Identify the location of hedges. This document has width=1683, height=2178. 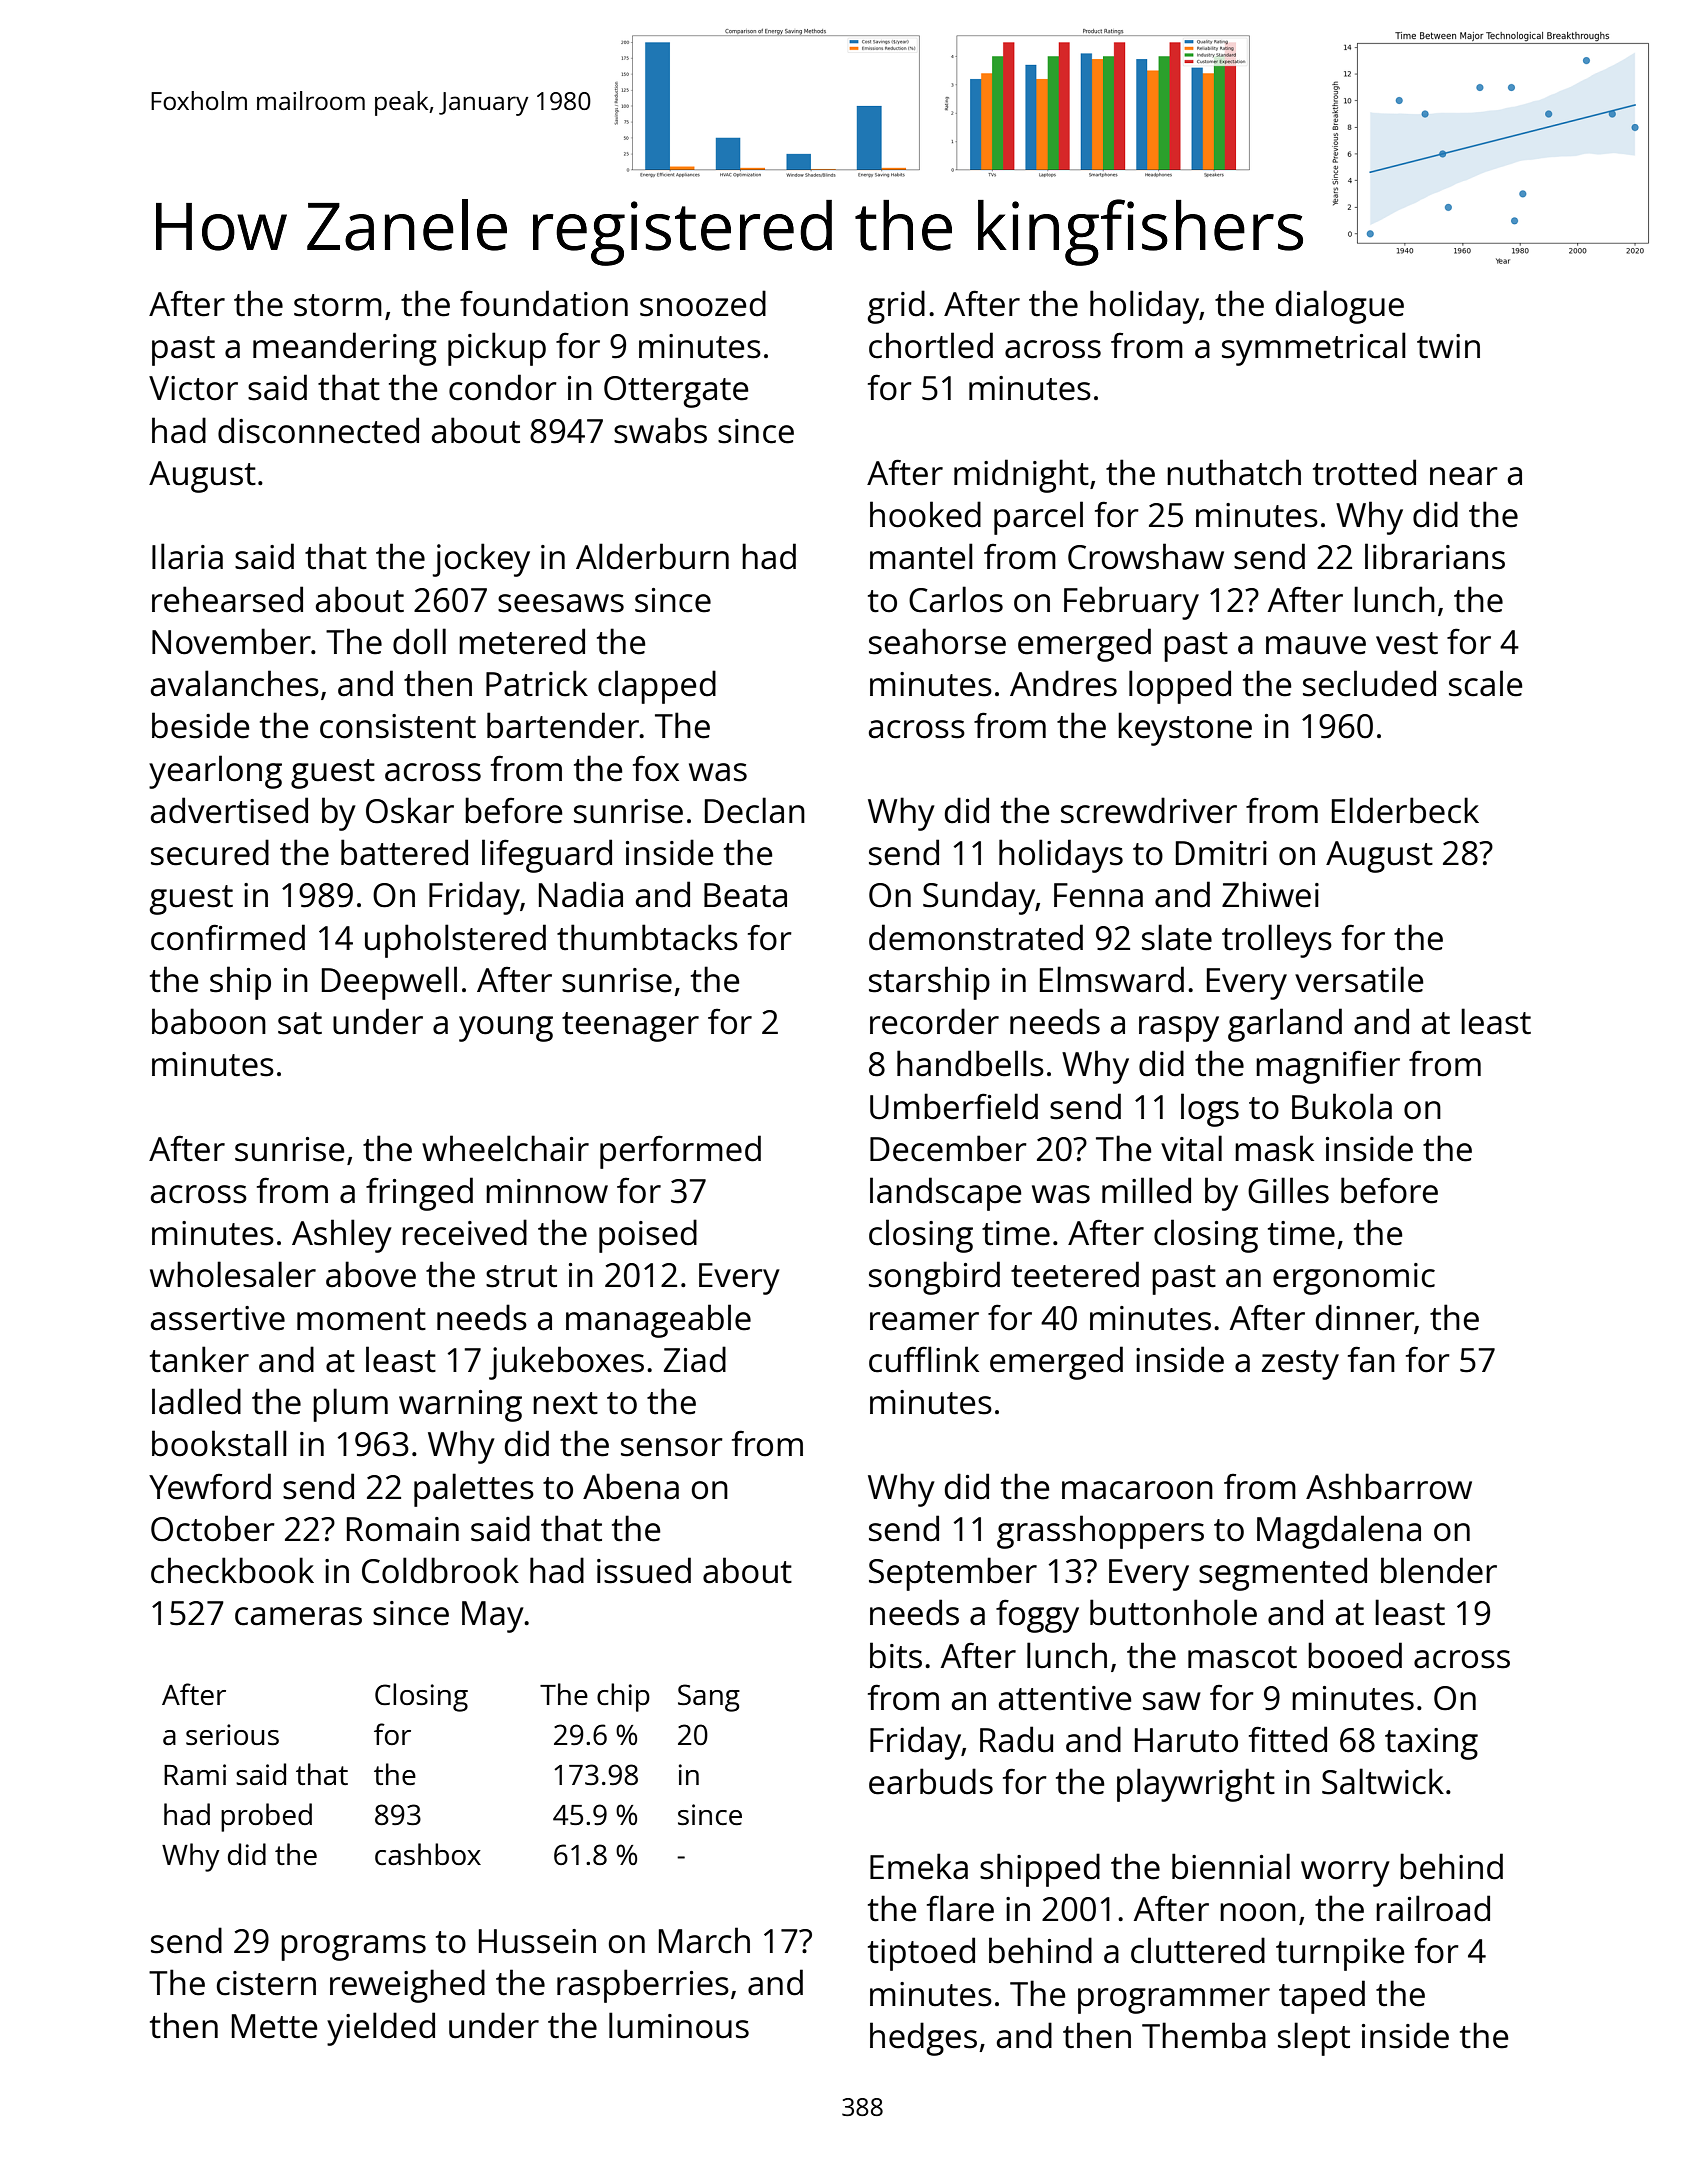
(923, 2039).
